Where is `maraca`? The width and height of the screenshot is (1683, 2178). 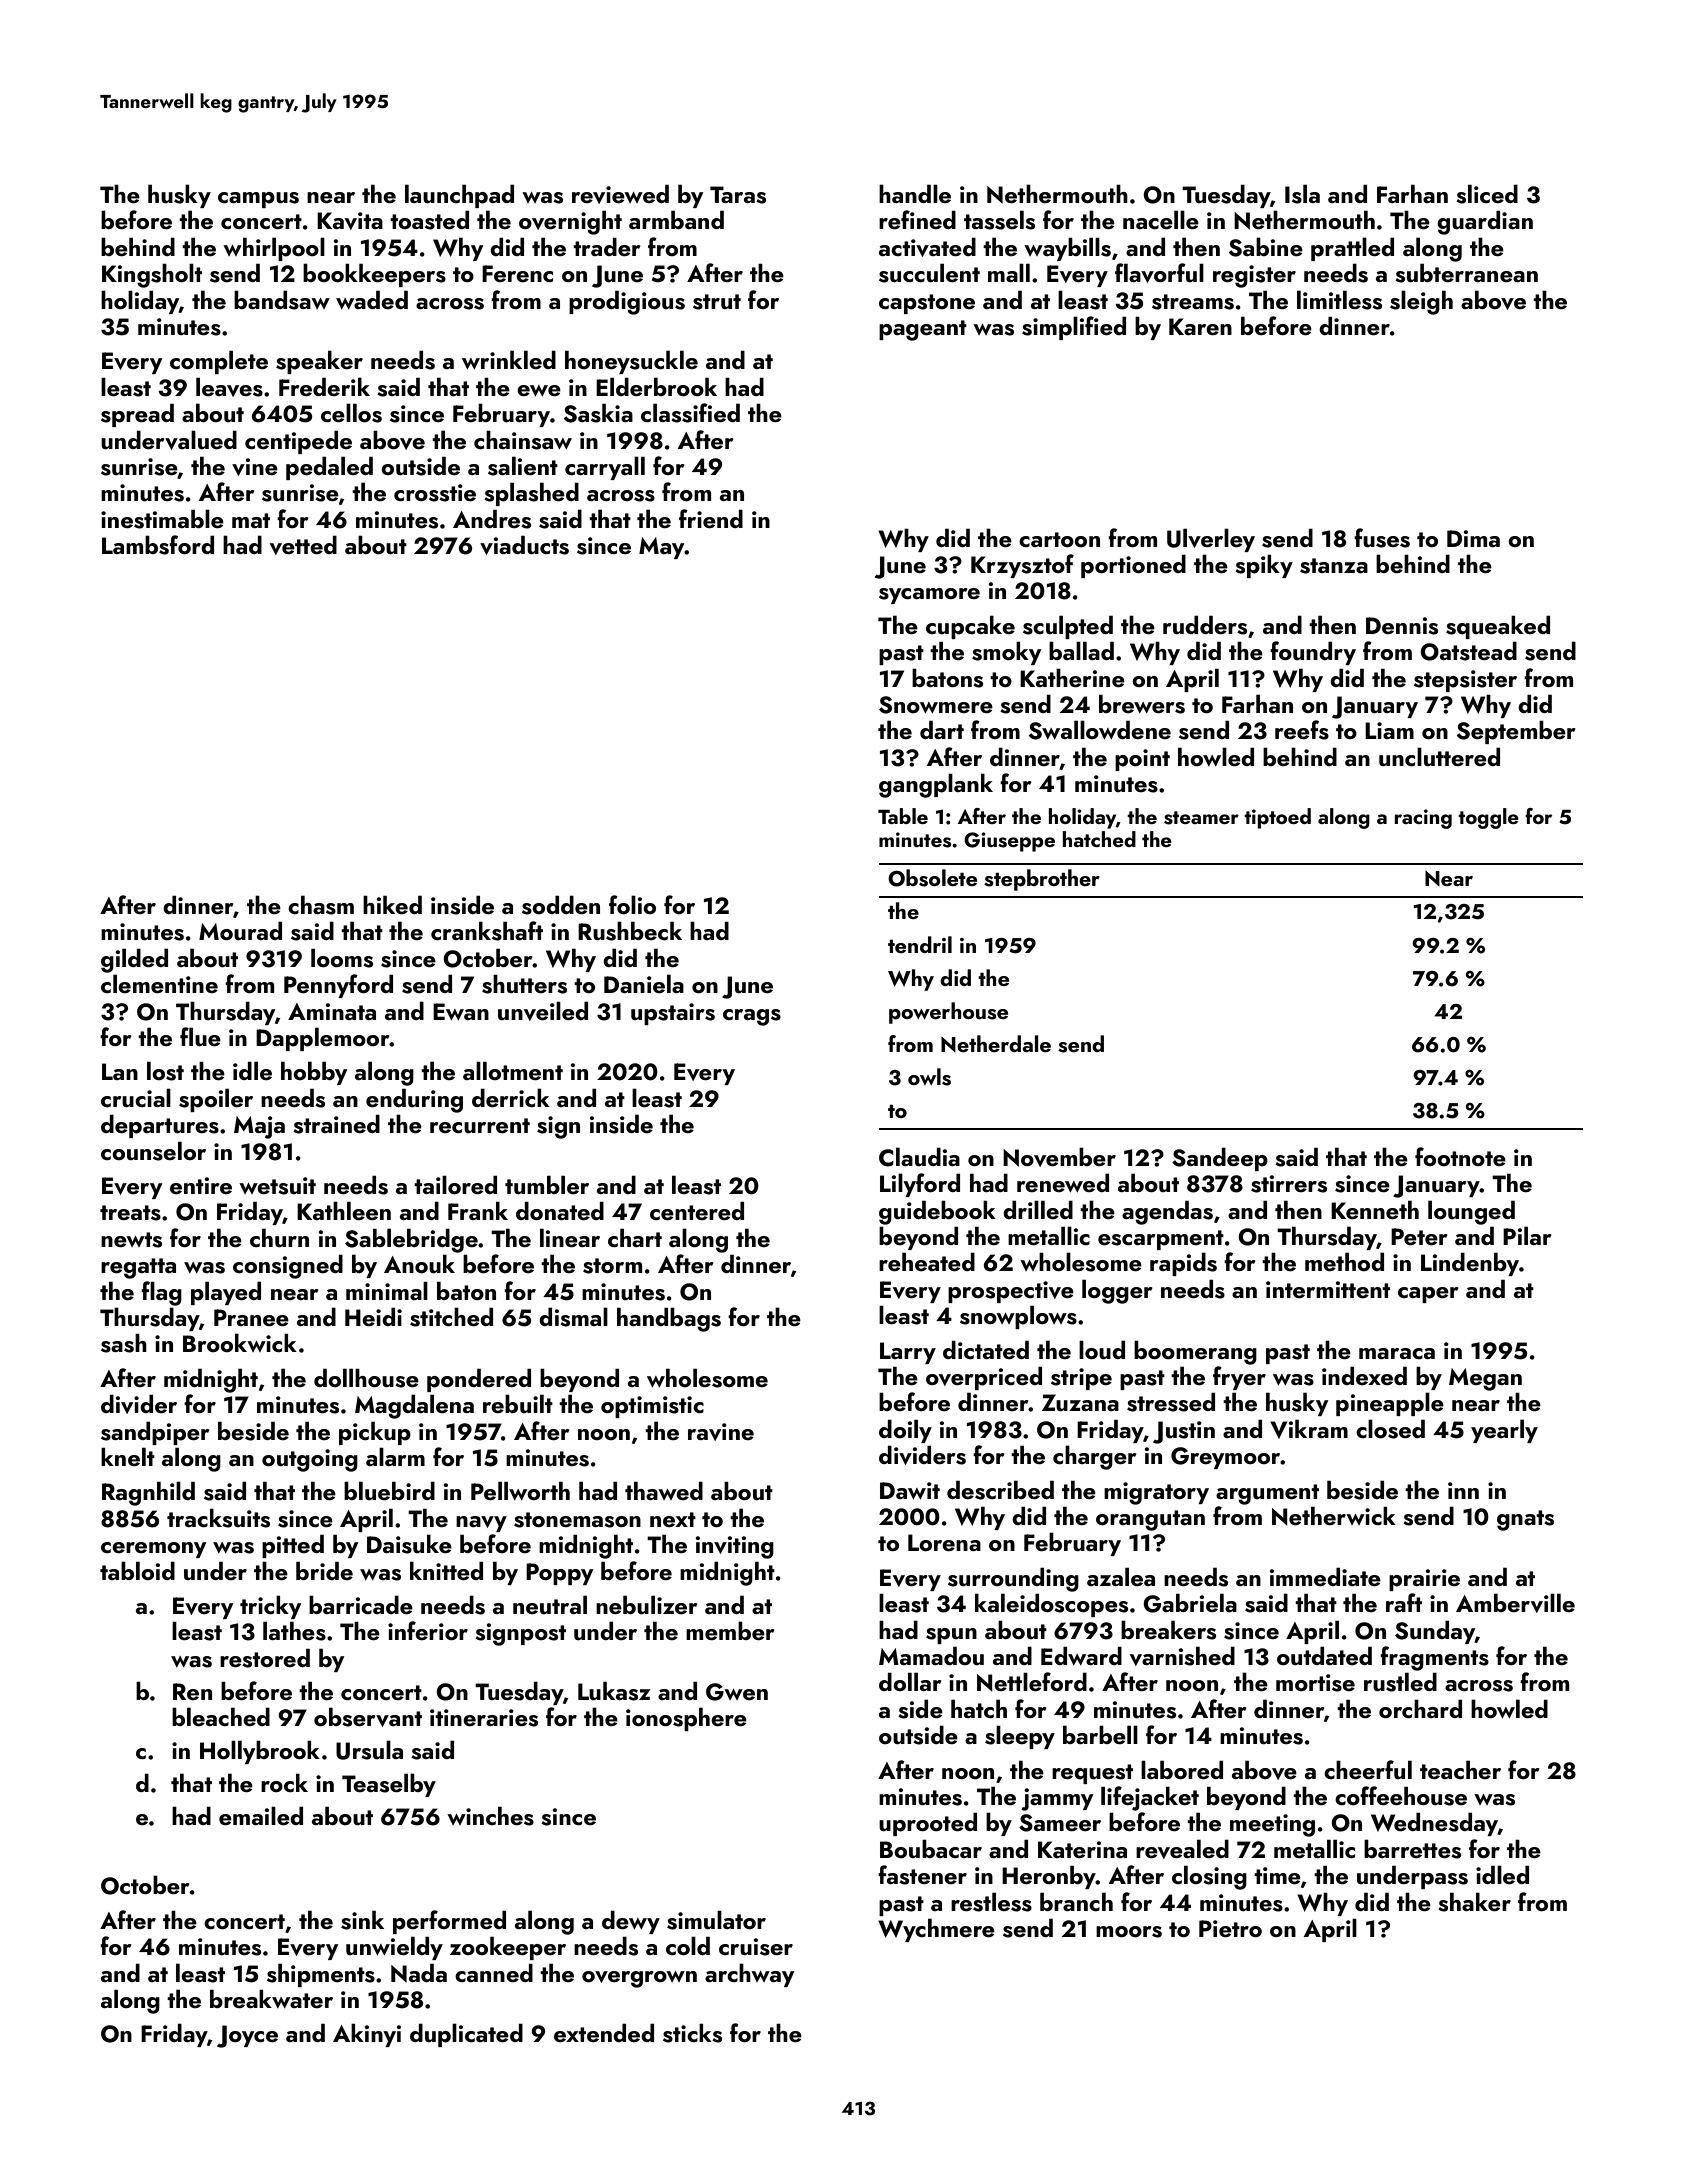
maraca is located at coordinates (1397, 1353).
